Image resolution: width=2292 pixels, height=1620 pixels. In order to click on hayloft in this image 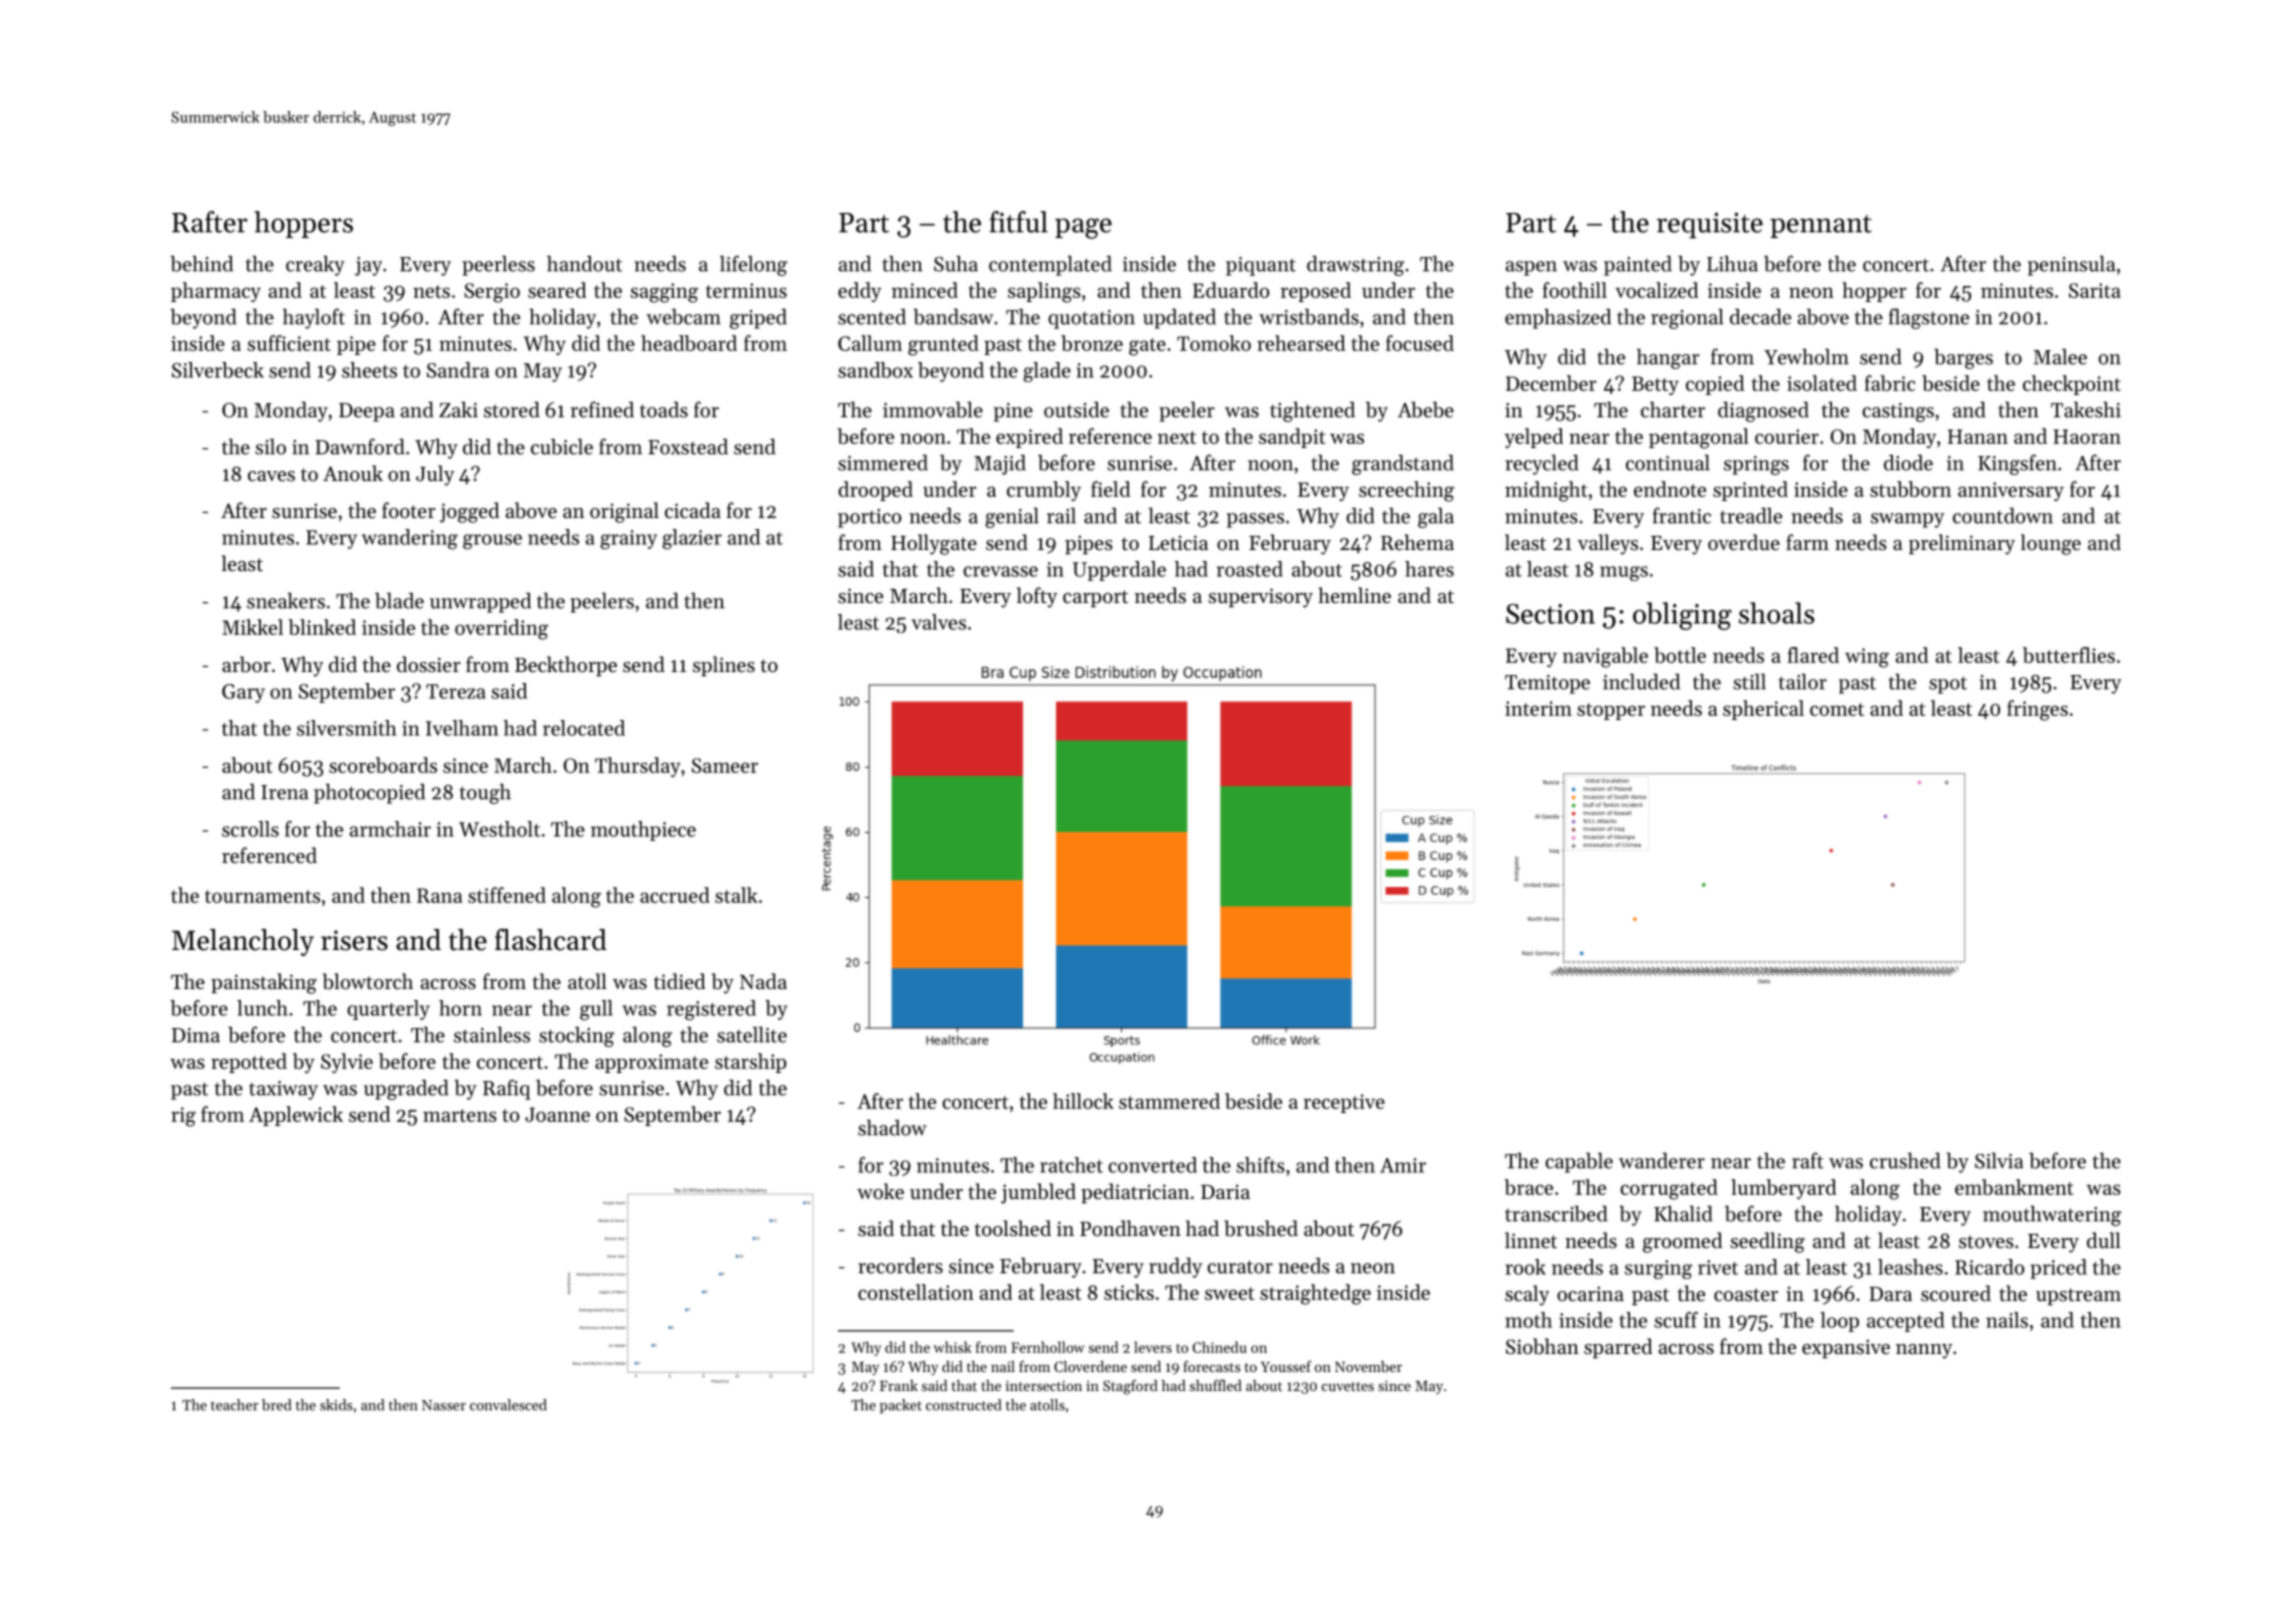, I will do `click(314, 318)`.
